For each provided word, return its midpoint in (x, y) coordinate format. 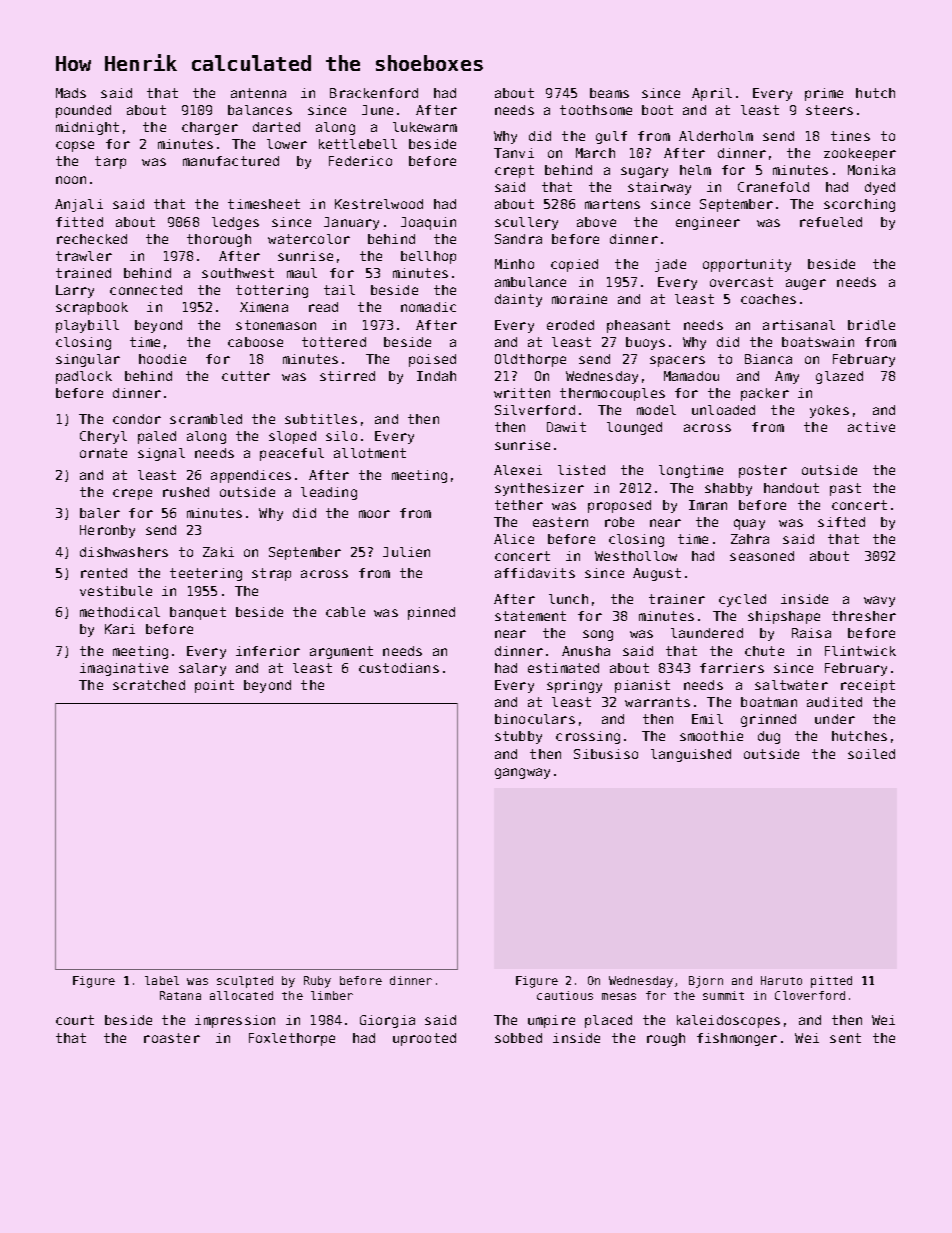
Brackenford (374, 93)
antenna (258, 93)
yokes (829, 411)
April (712, 94)
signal (161, 454)
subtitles (321, 419)
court (75, 1020)
